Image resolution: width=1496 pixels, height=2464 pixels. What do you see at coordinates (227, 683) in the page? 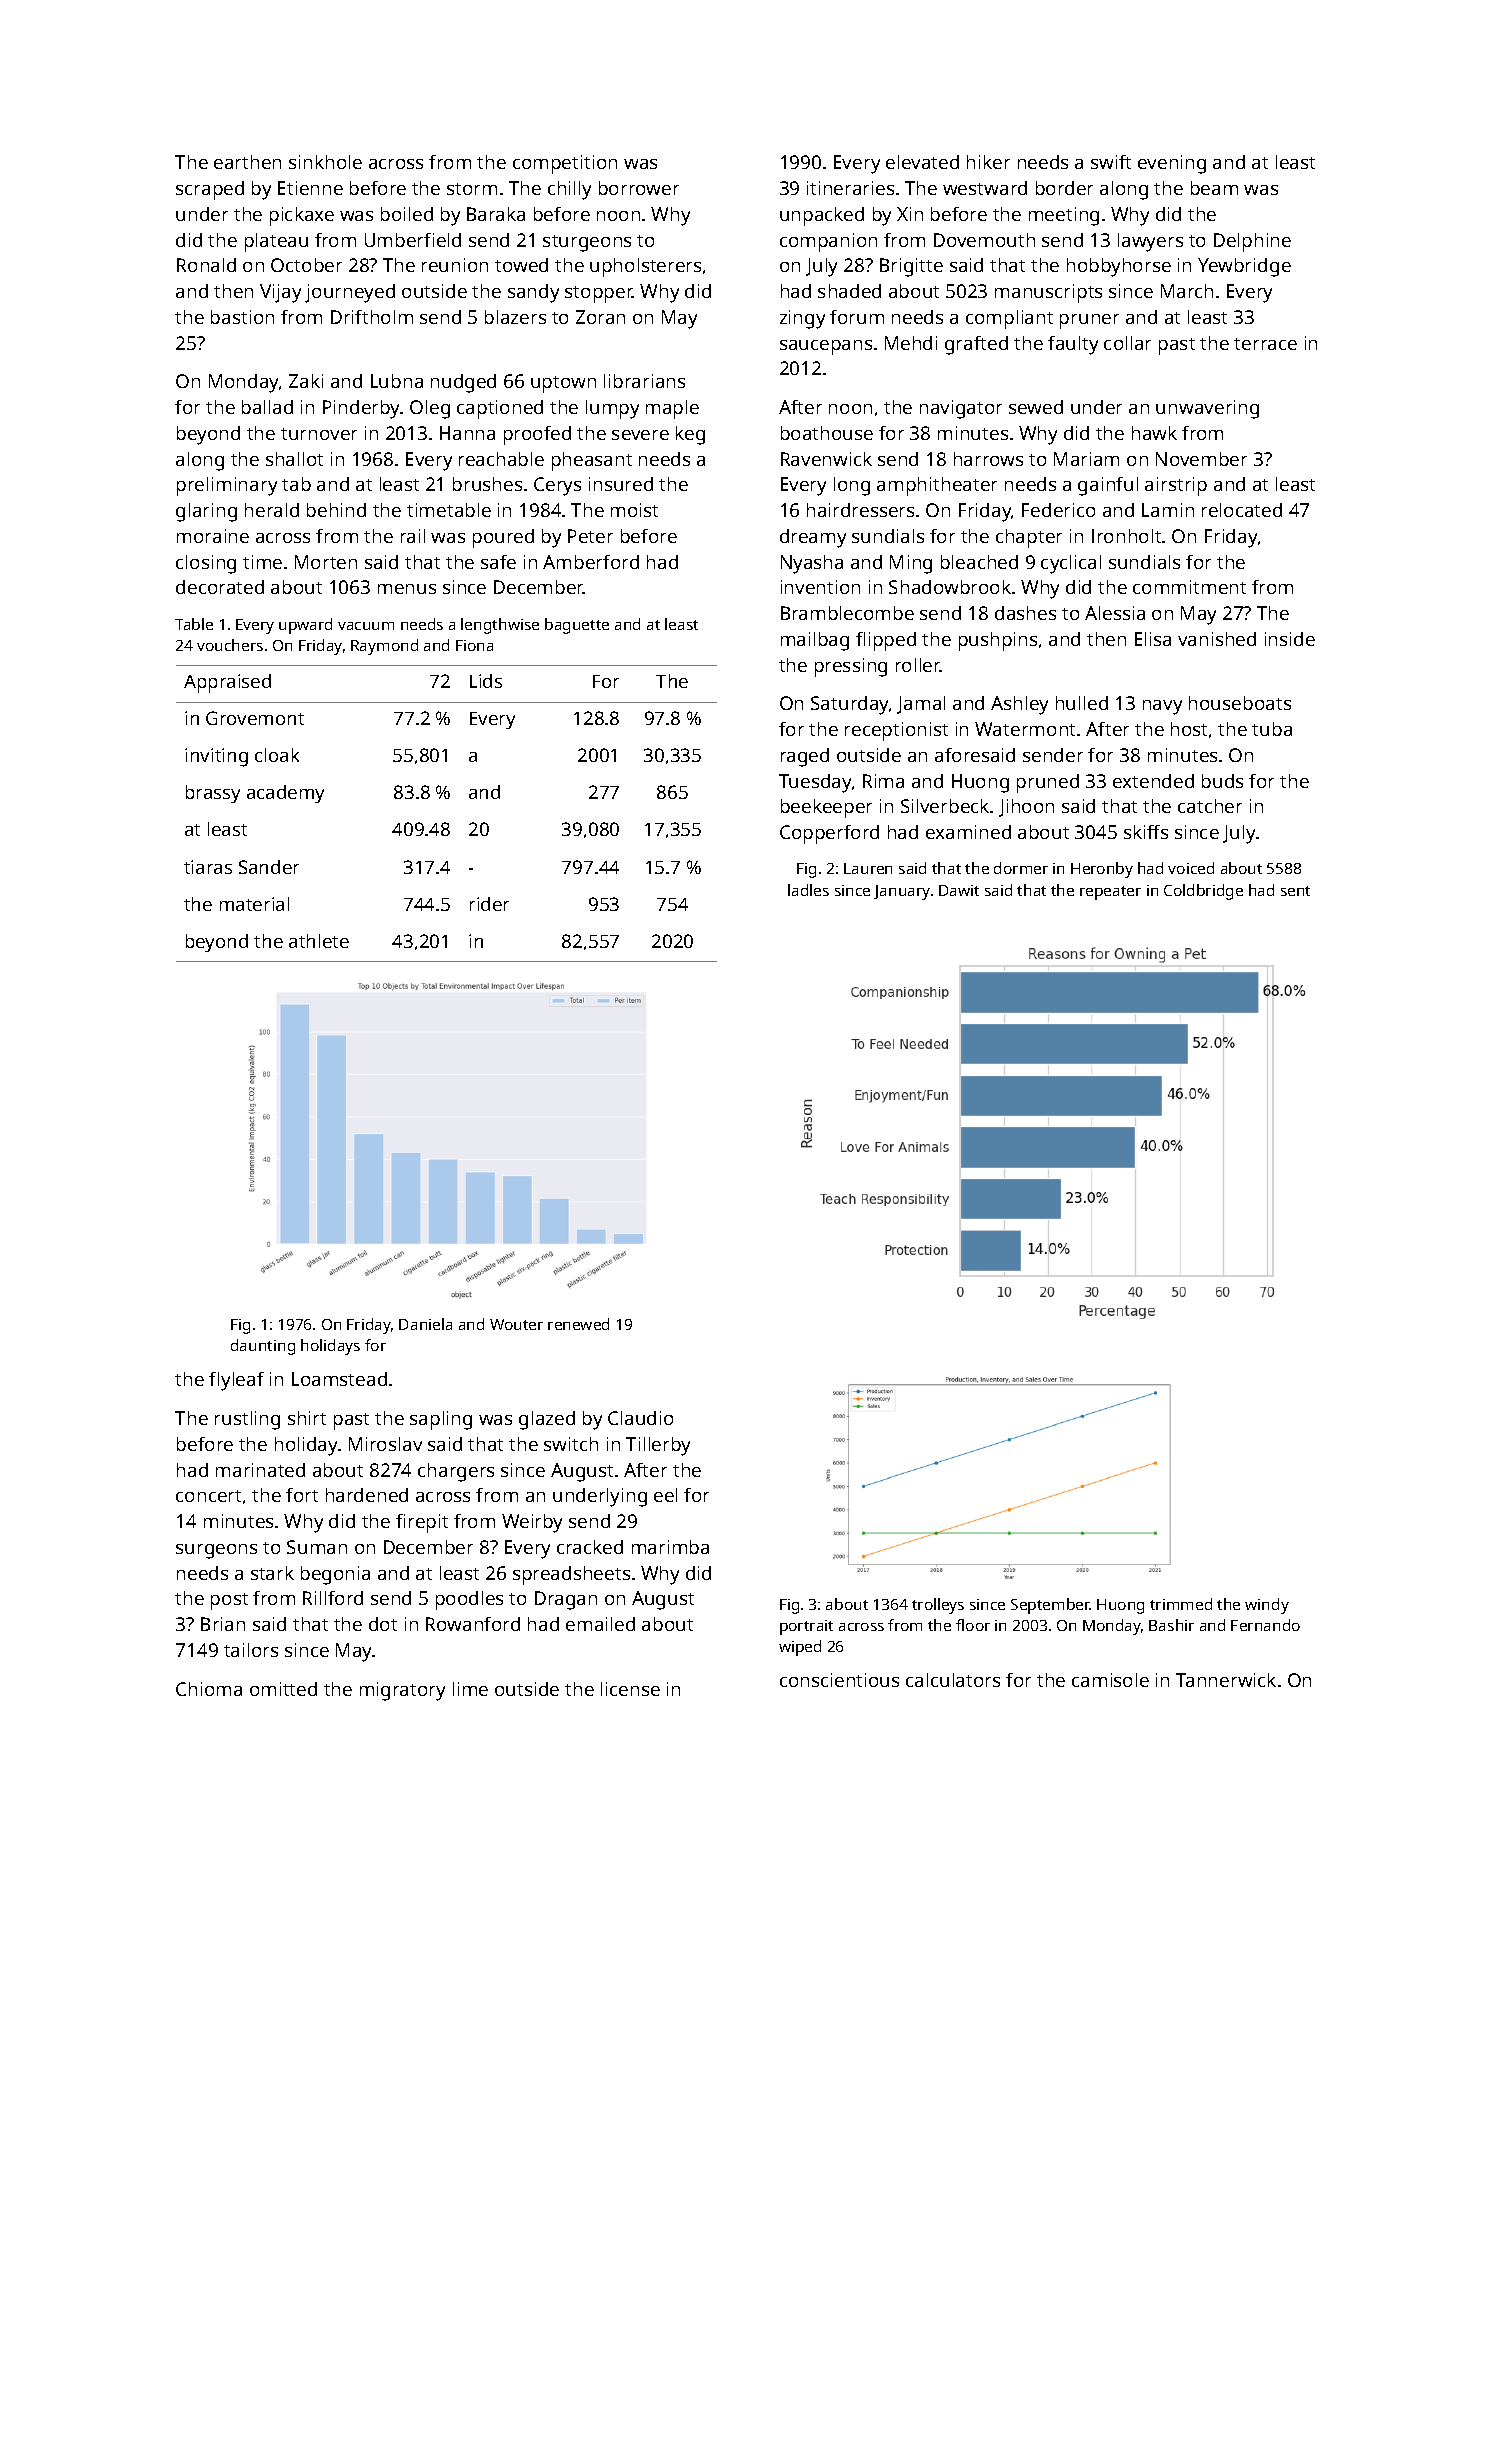
I see `Appraised` at bounding box center [227, 683].
